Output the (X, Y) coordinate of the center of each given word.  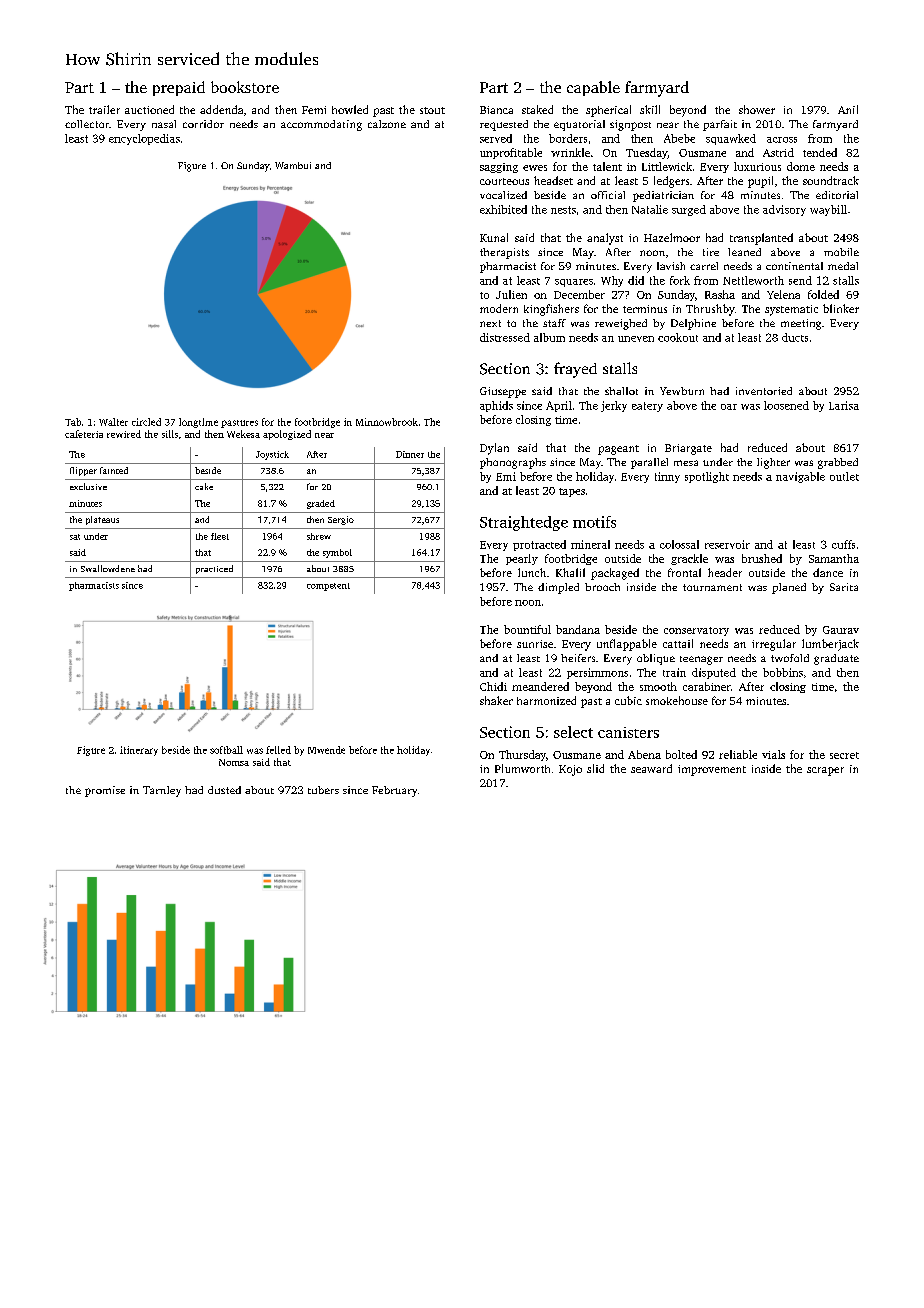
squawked (731, 139)
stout (432, 110)
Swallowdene (108, 568)
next (490, 323)
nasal (164, 124)
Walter (113, 422)
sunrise (535, 644)
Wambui (293, 165)
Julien (511, 294)
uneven (636, 339)
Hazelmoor (672, 237)
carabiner (707, 686)
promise (105, 791)
